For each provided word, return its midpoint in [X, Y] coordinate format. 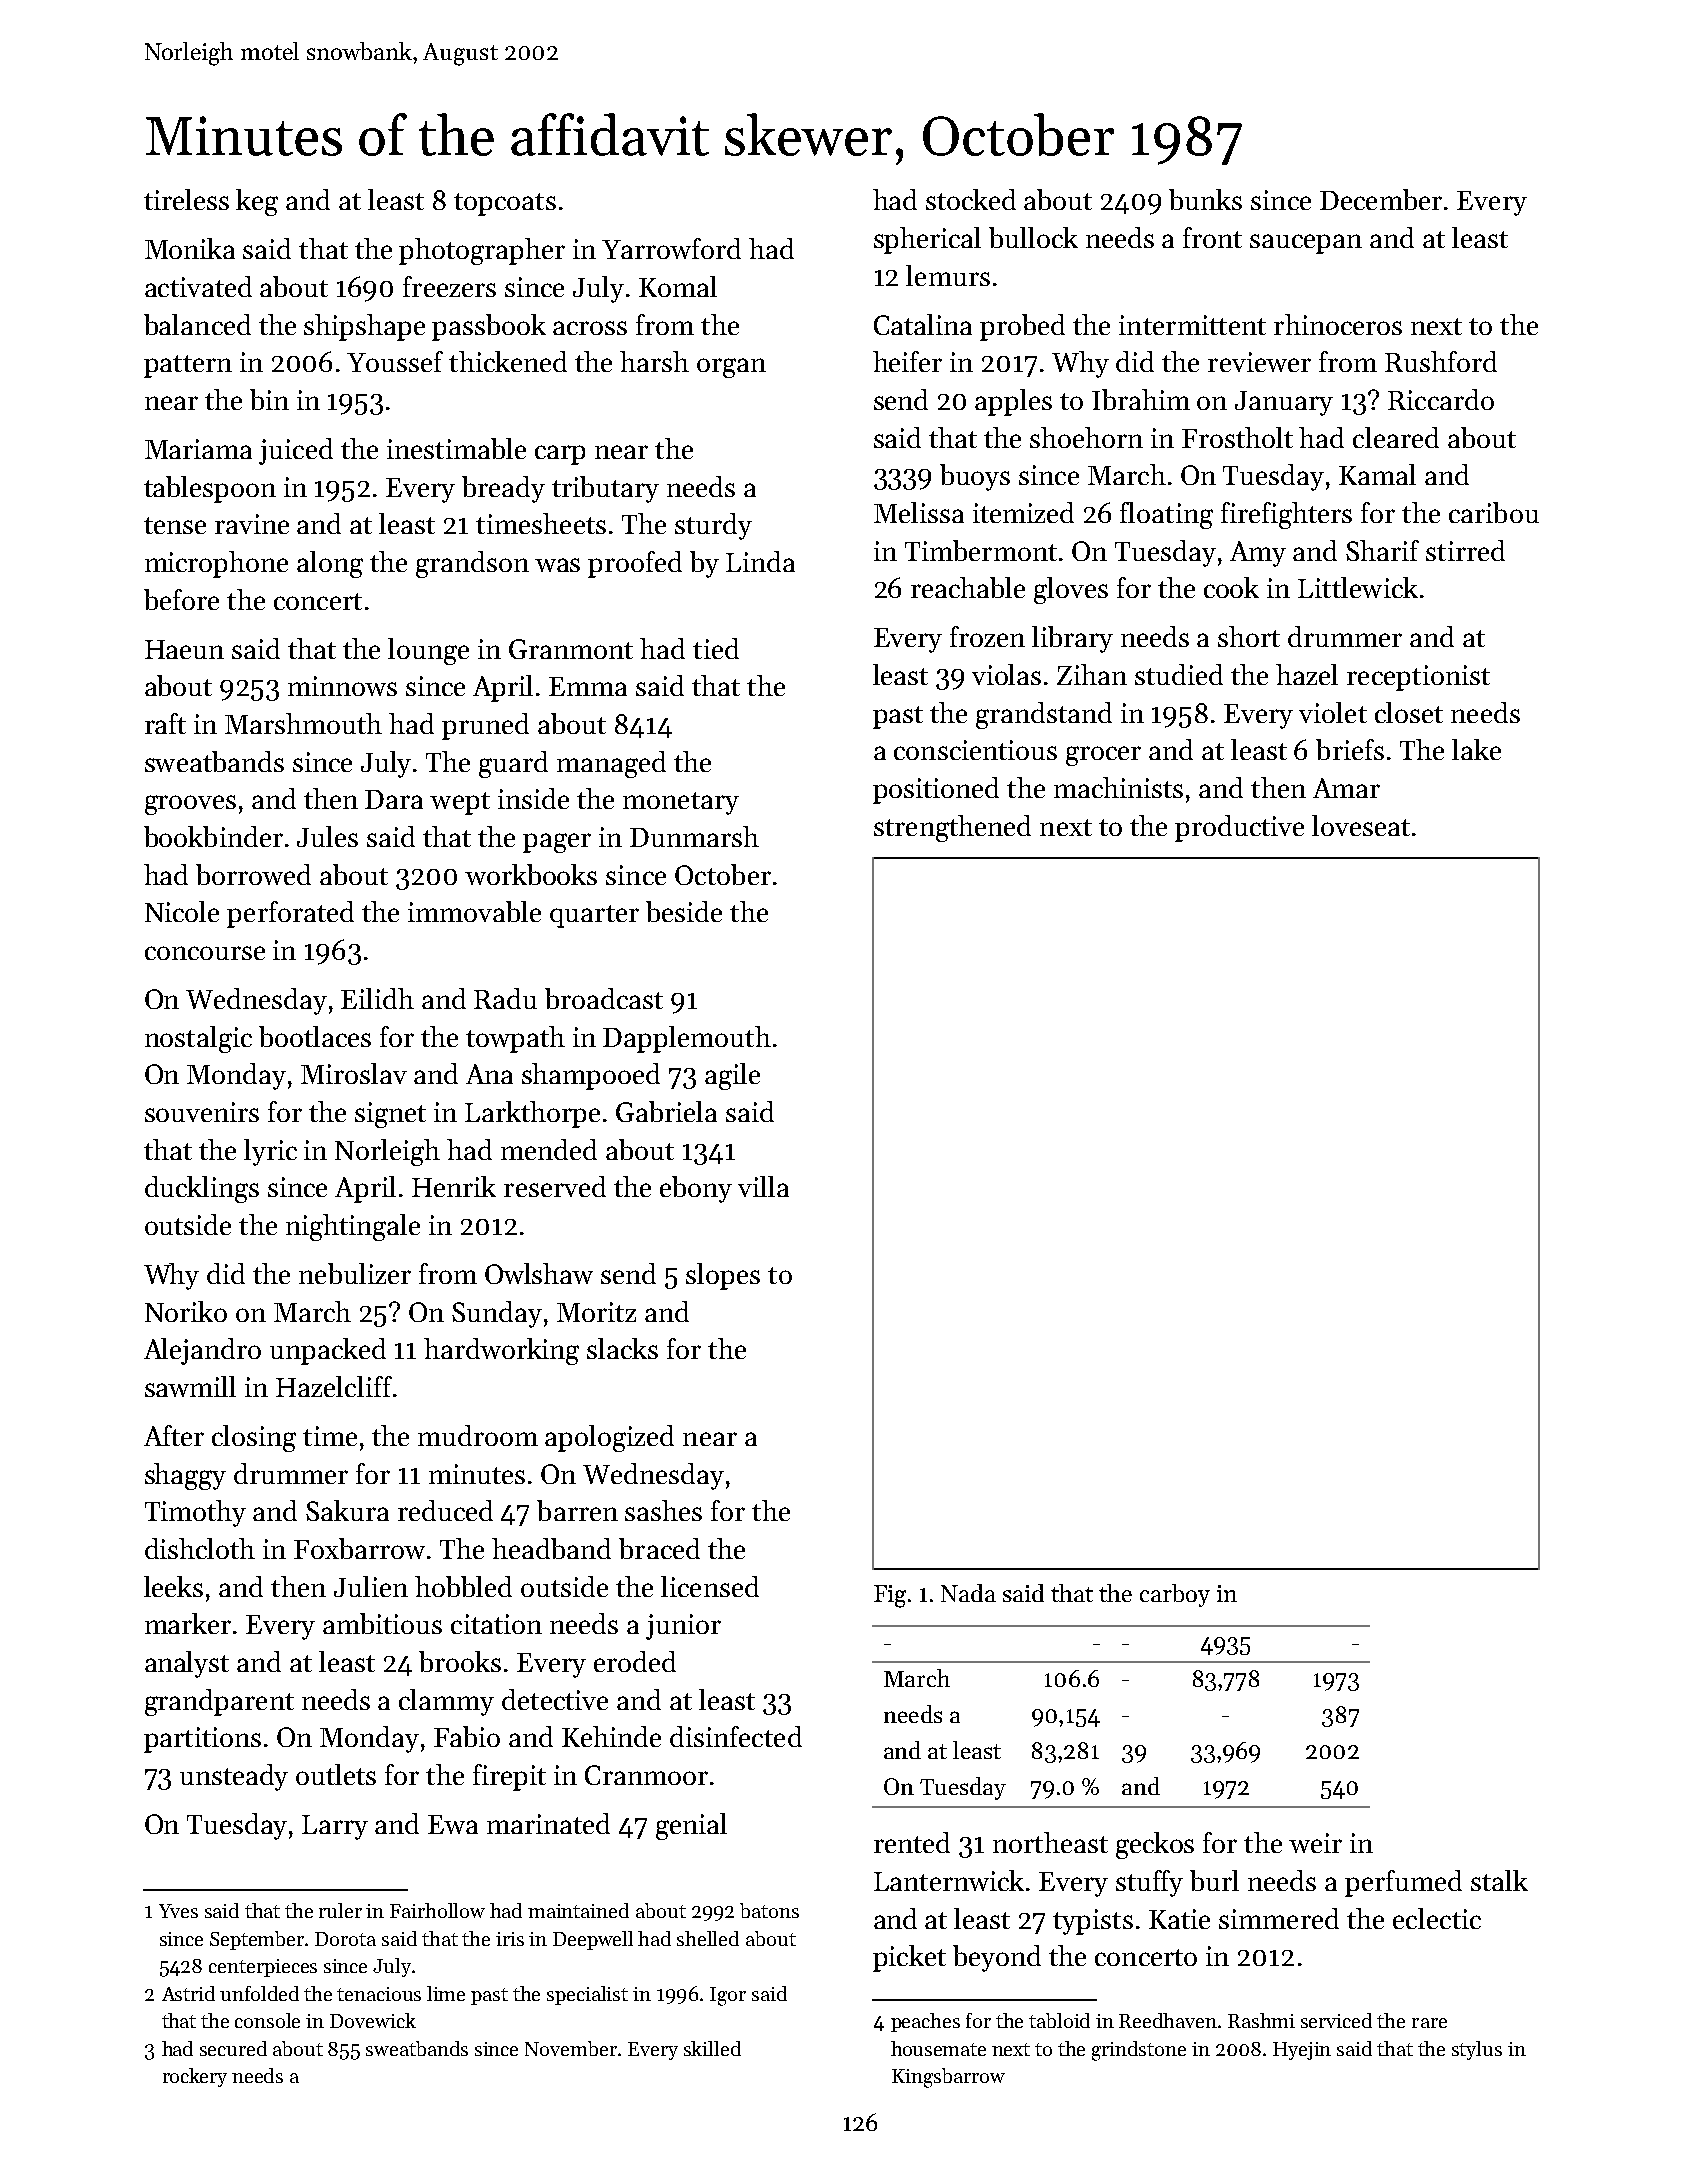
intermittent [1192, 325]
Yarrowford [671, 248]
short [1249, 636]
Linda [760, 561]
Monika [190, 248]
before [181, 599]
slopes [723, 1276]
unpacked [328, 1351]
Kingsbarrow [948, 2078]
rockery [195, 2077]
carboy [1175, 1595]
